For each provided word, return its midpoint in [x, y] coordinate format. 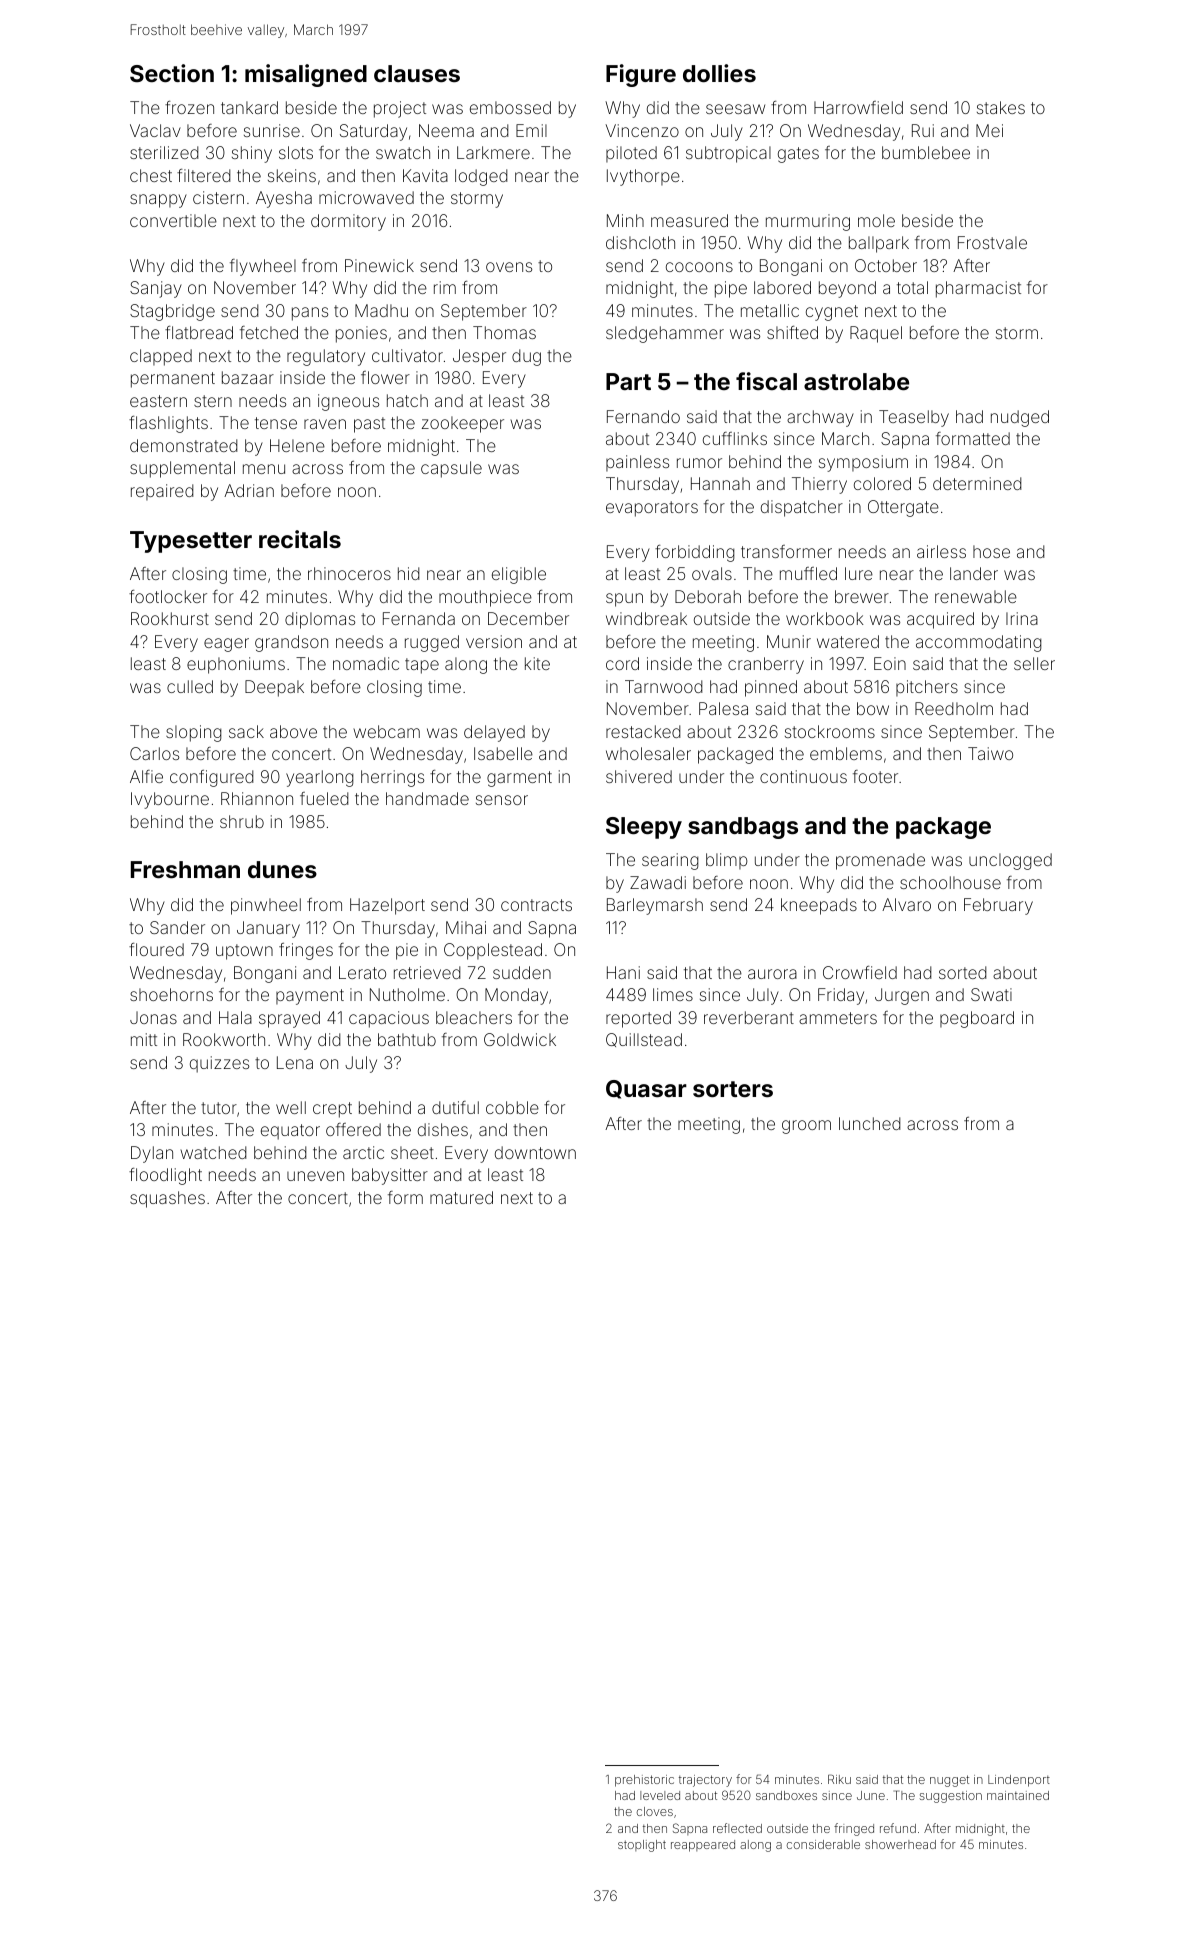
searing [670, 861]
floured [156, 949]
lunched [870, 1123]
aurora [772, 974]
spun [624, 600]
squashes [167, 1199]
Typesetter [191, 542]
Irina [1022, 618]
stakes [1001, 107]
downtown [535, 1152]
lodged [481, 177]
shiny [252, 154]
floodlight [165, 1176]
